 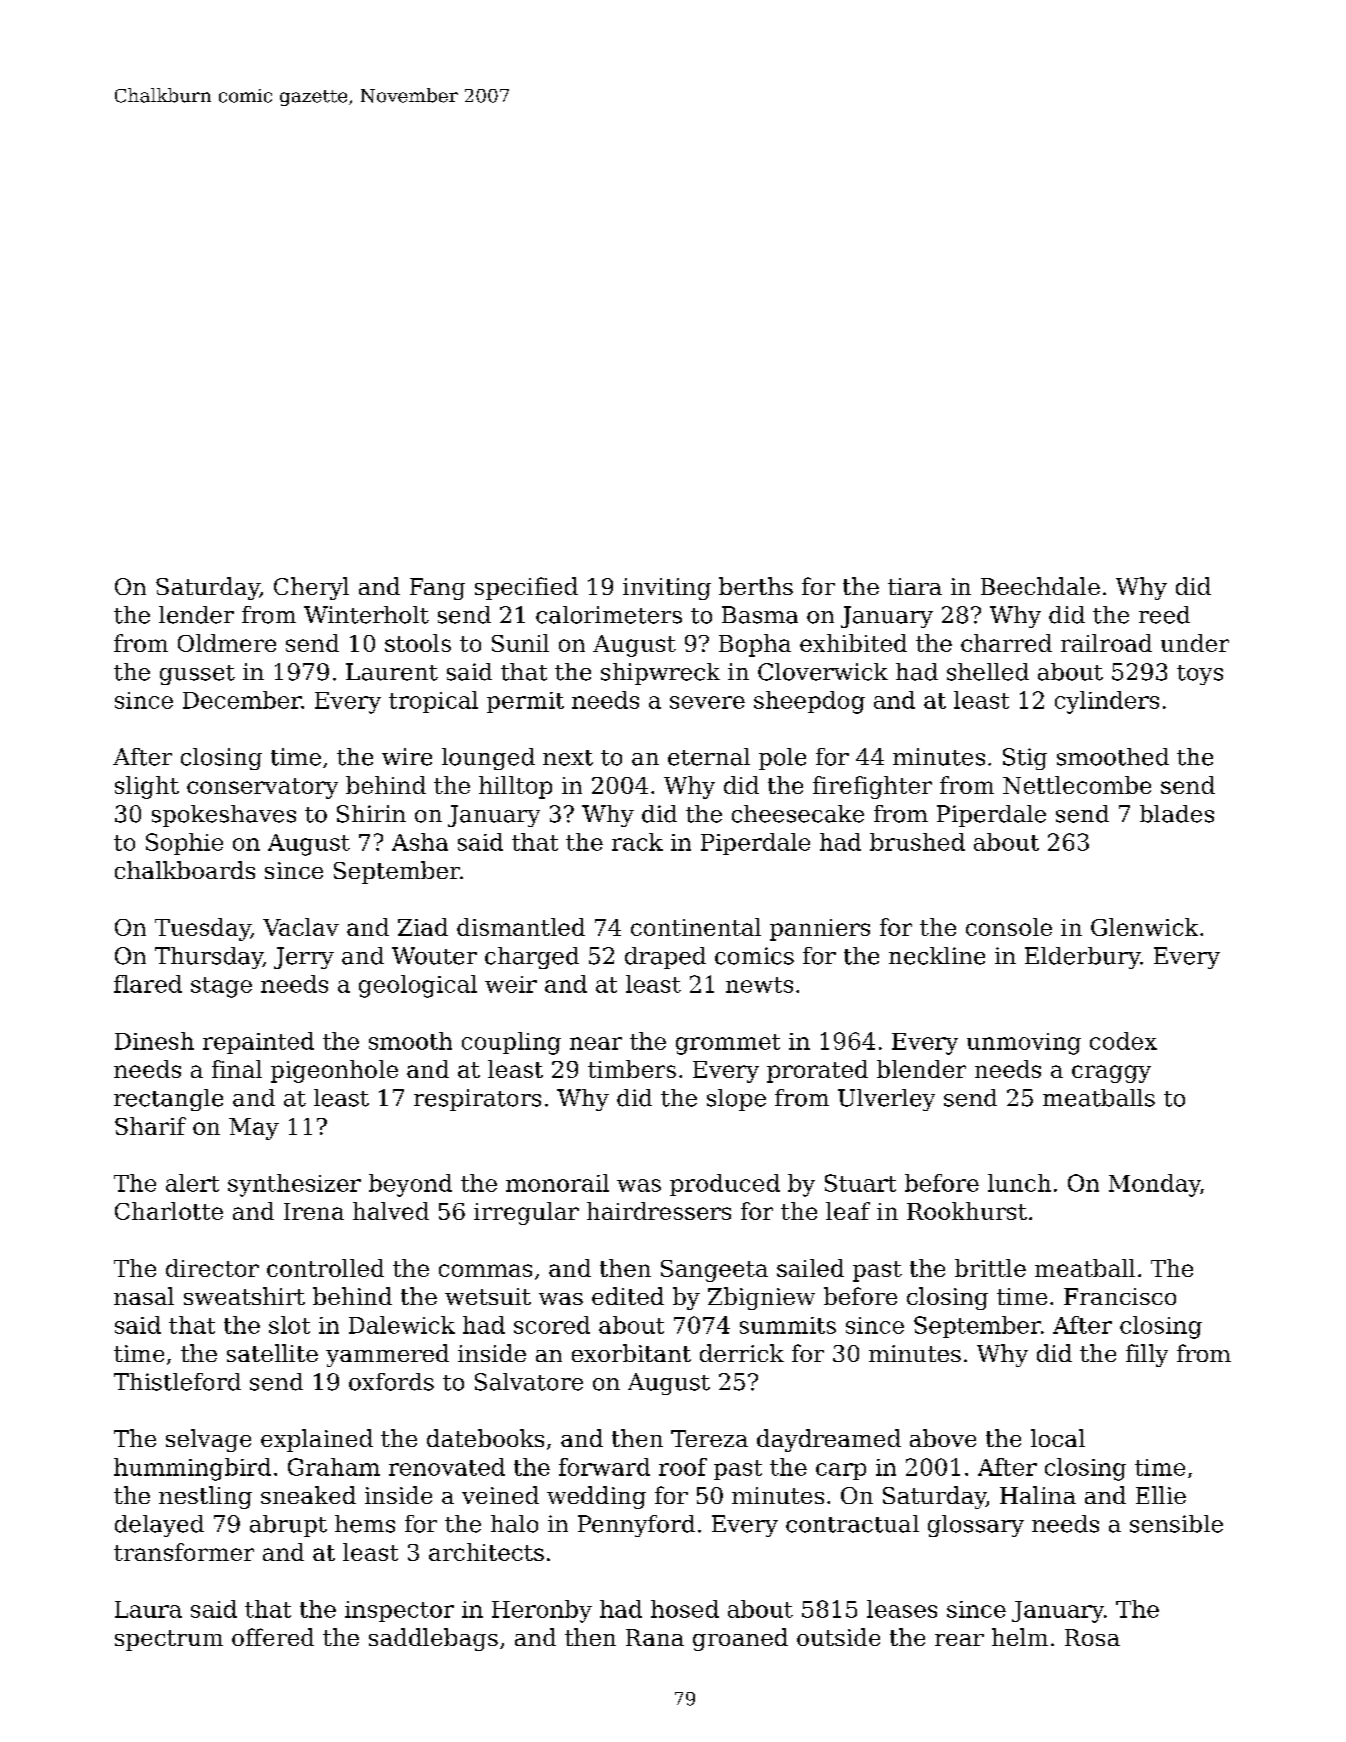 What do you see at coordinates (1040, 586) in the screenshot?
I see `Beechdale` at bounding box center [1040, 586].
